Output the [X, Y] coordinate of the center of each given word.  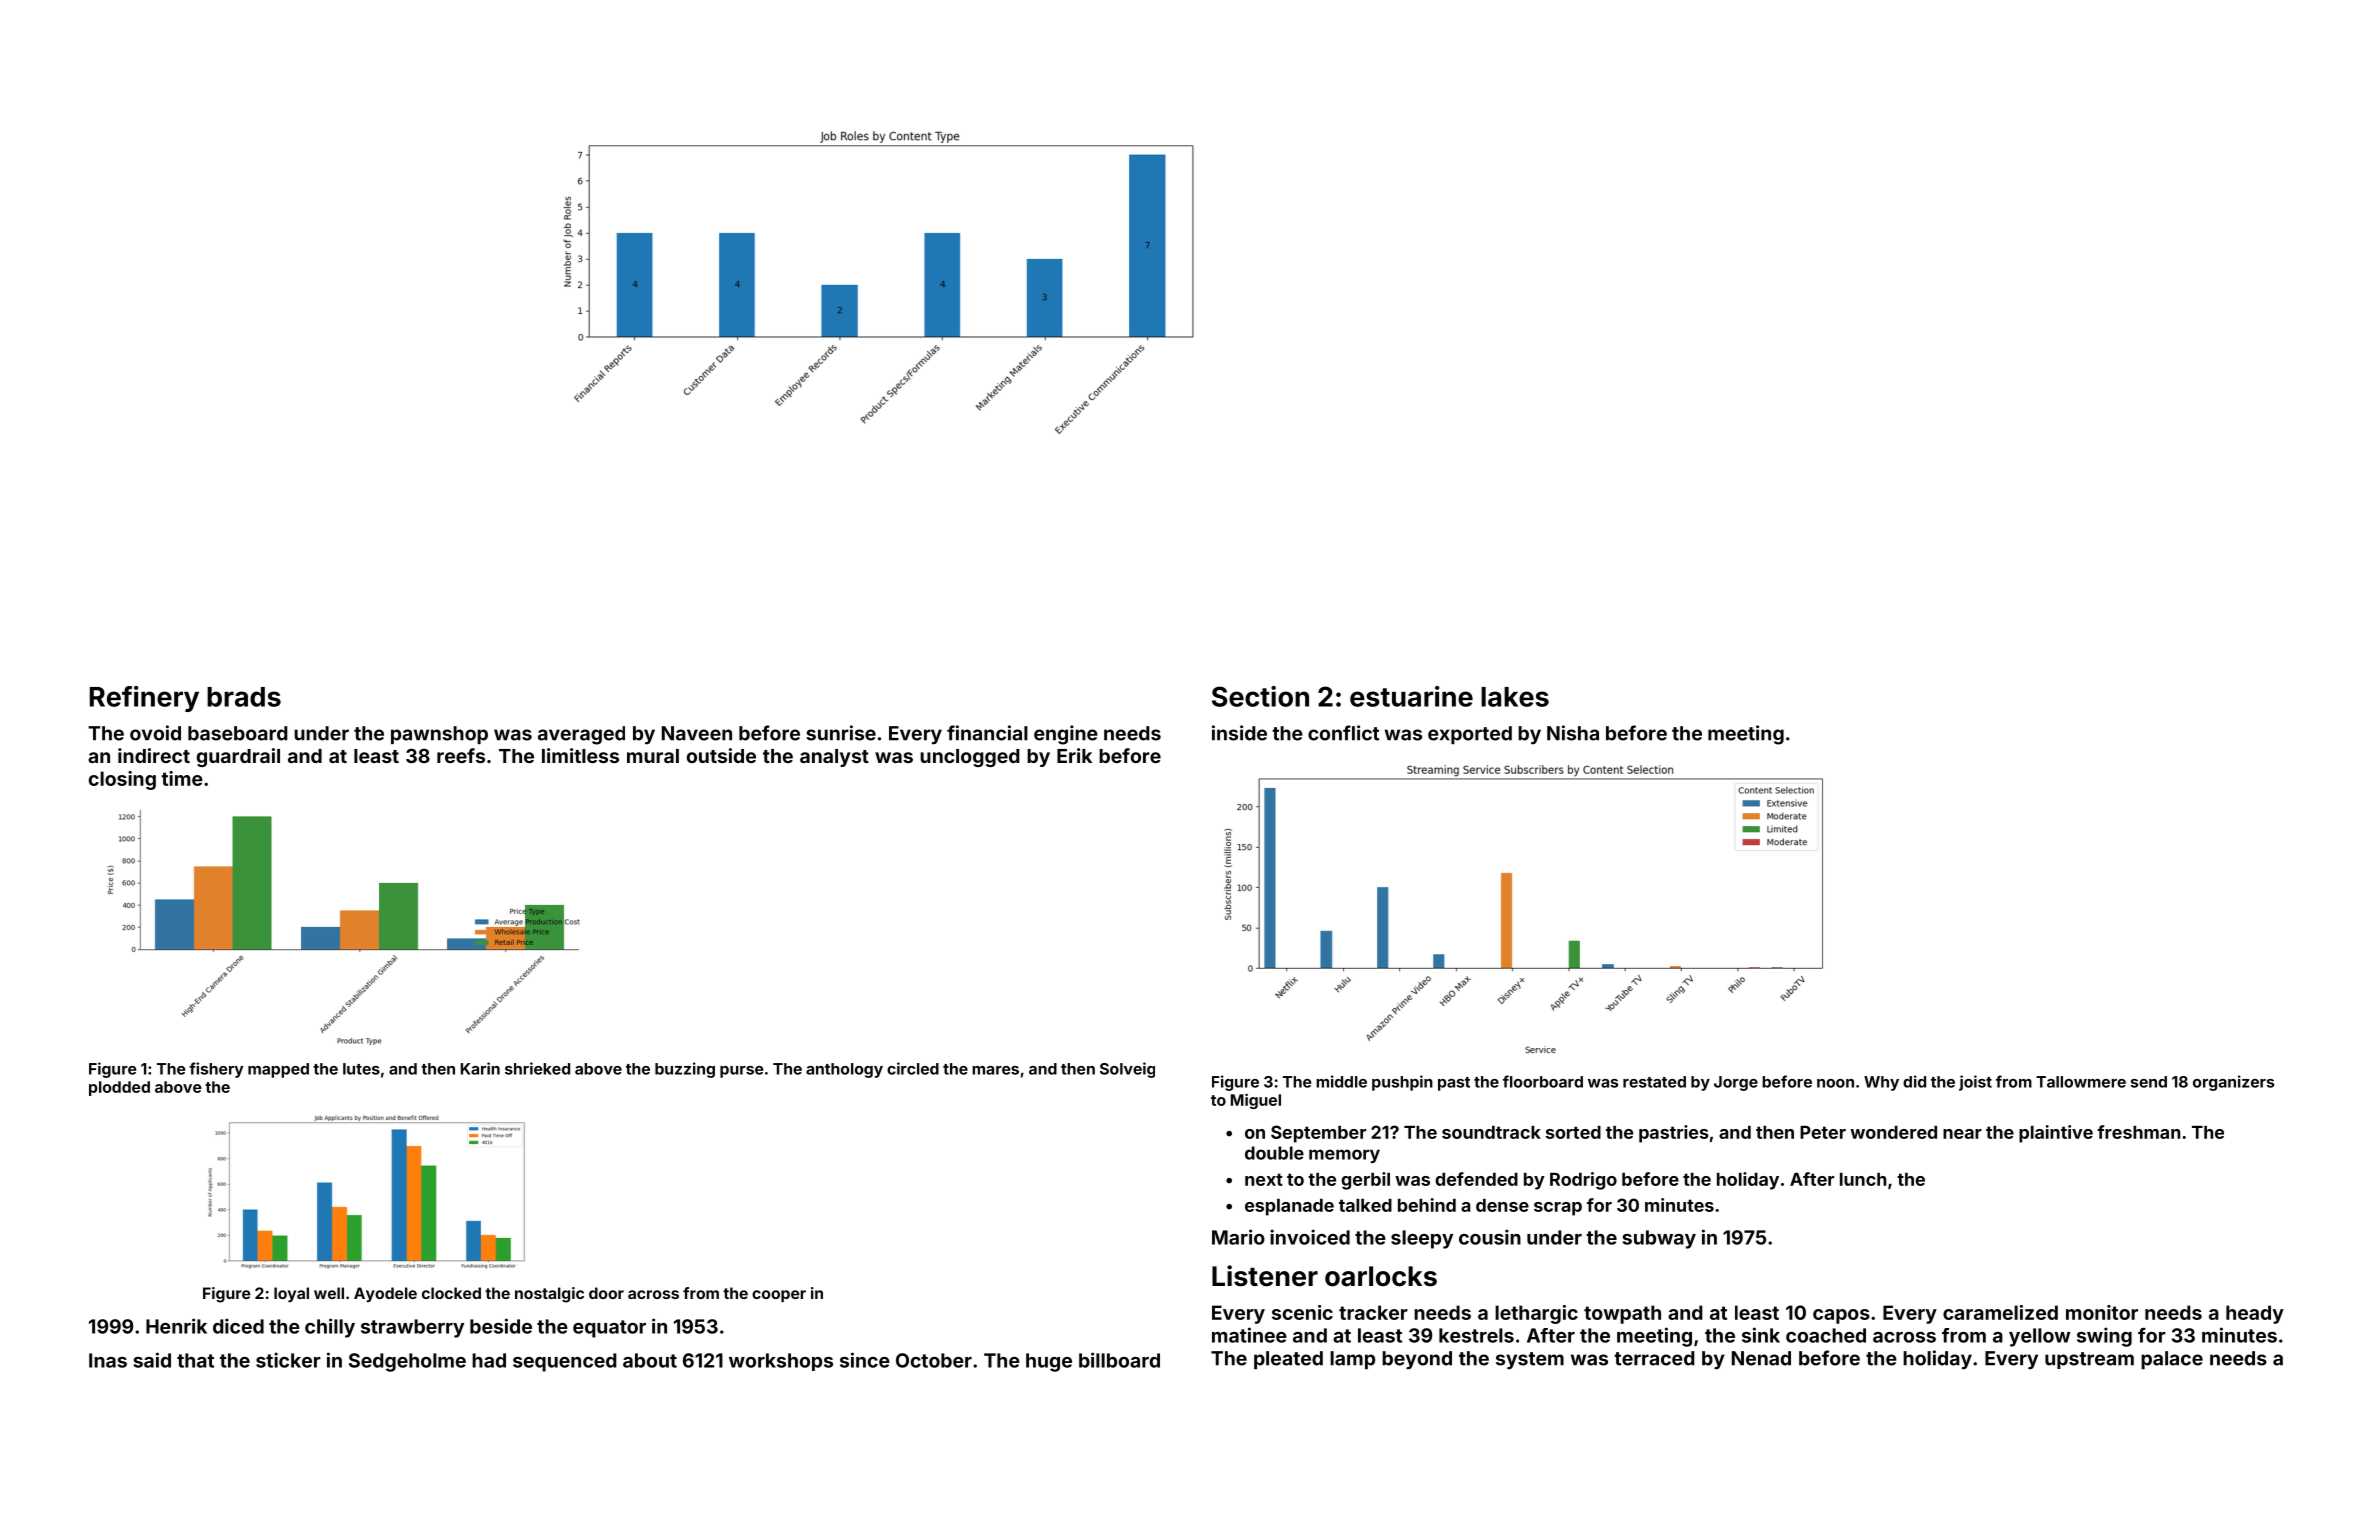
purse [741, 1072]
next [1264, 1179]
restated [1654, 1082]
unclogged [970, 758]
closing [122, 780]
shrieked [537, 1068]
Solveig [1127, 1070]
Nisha [1573, 733]
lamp [1352, 1360]
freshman [2138, 1132]
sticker [288, 1360]
